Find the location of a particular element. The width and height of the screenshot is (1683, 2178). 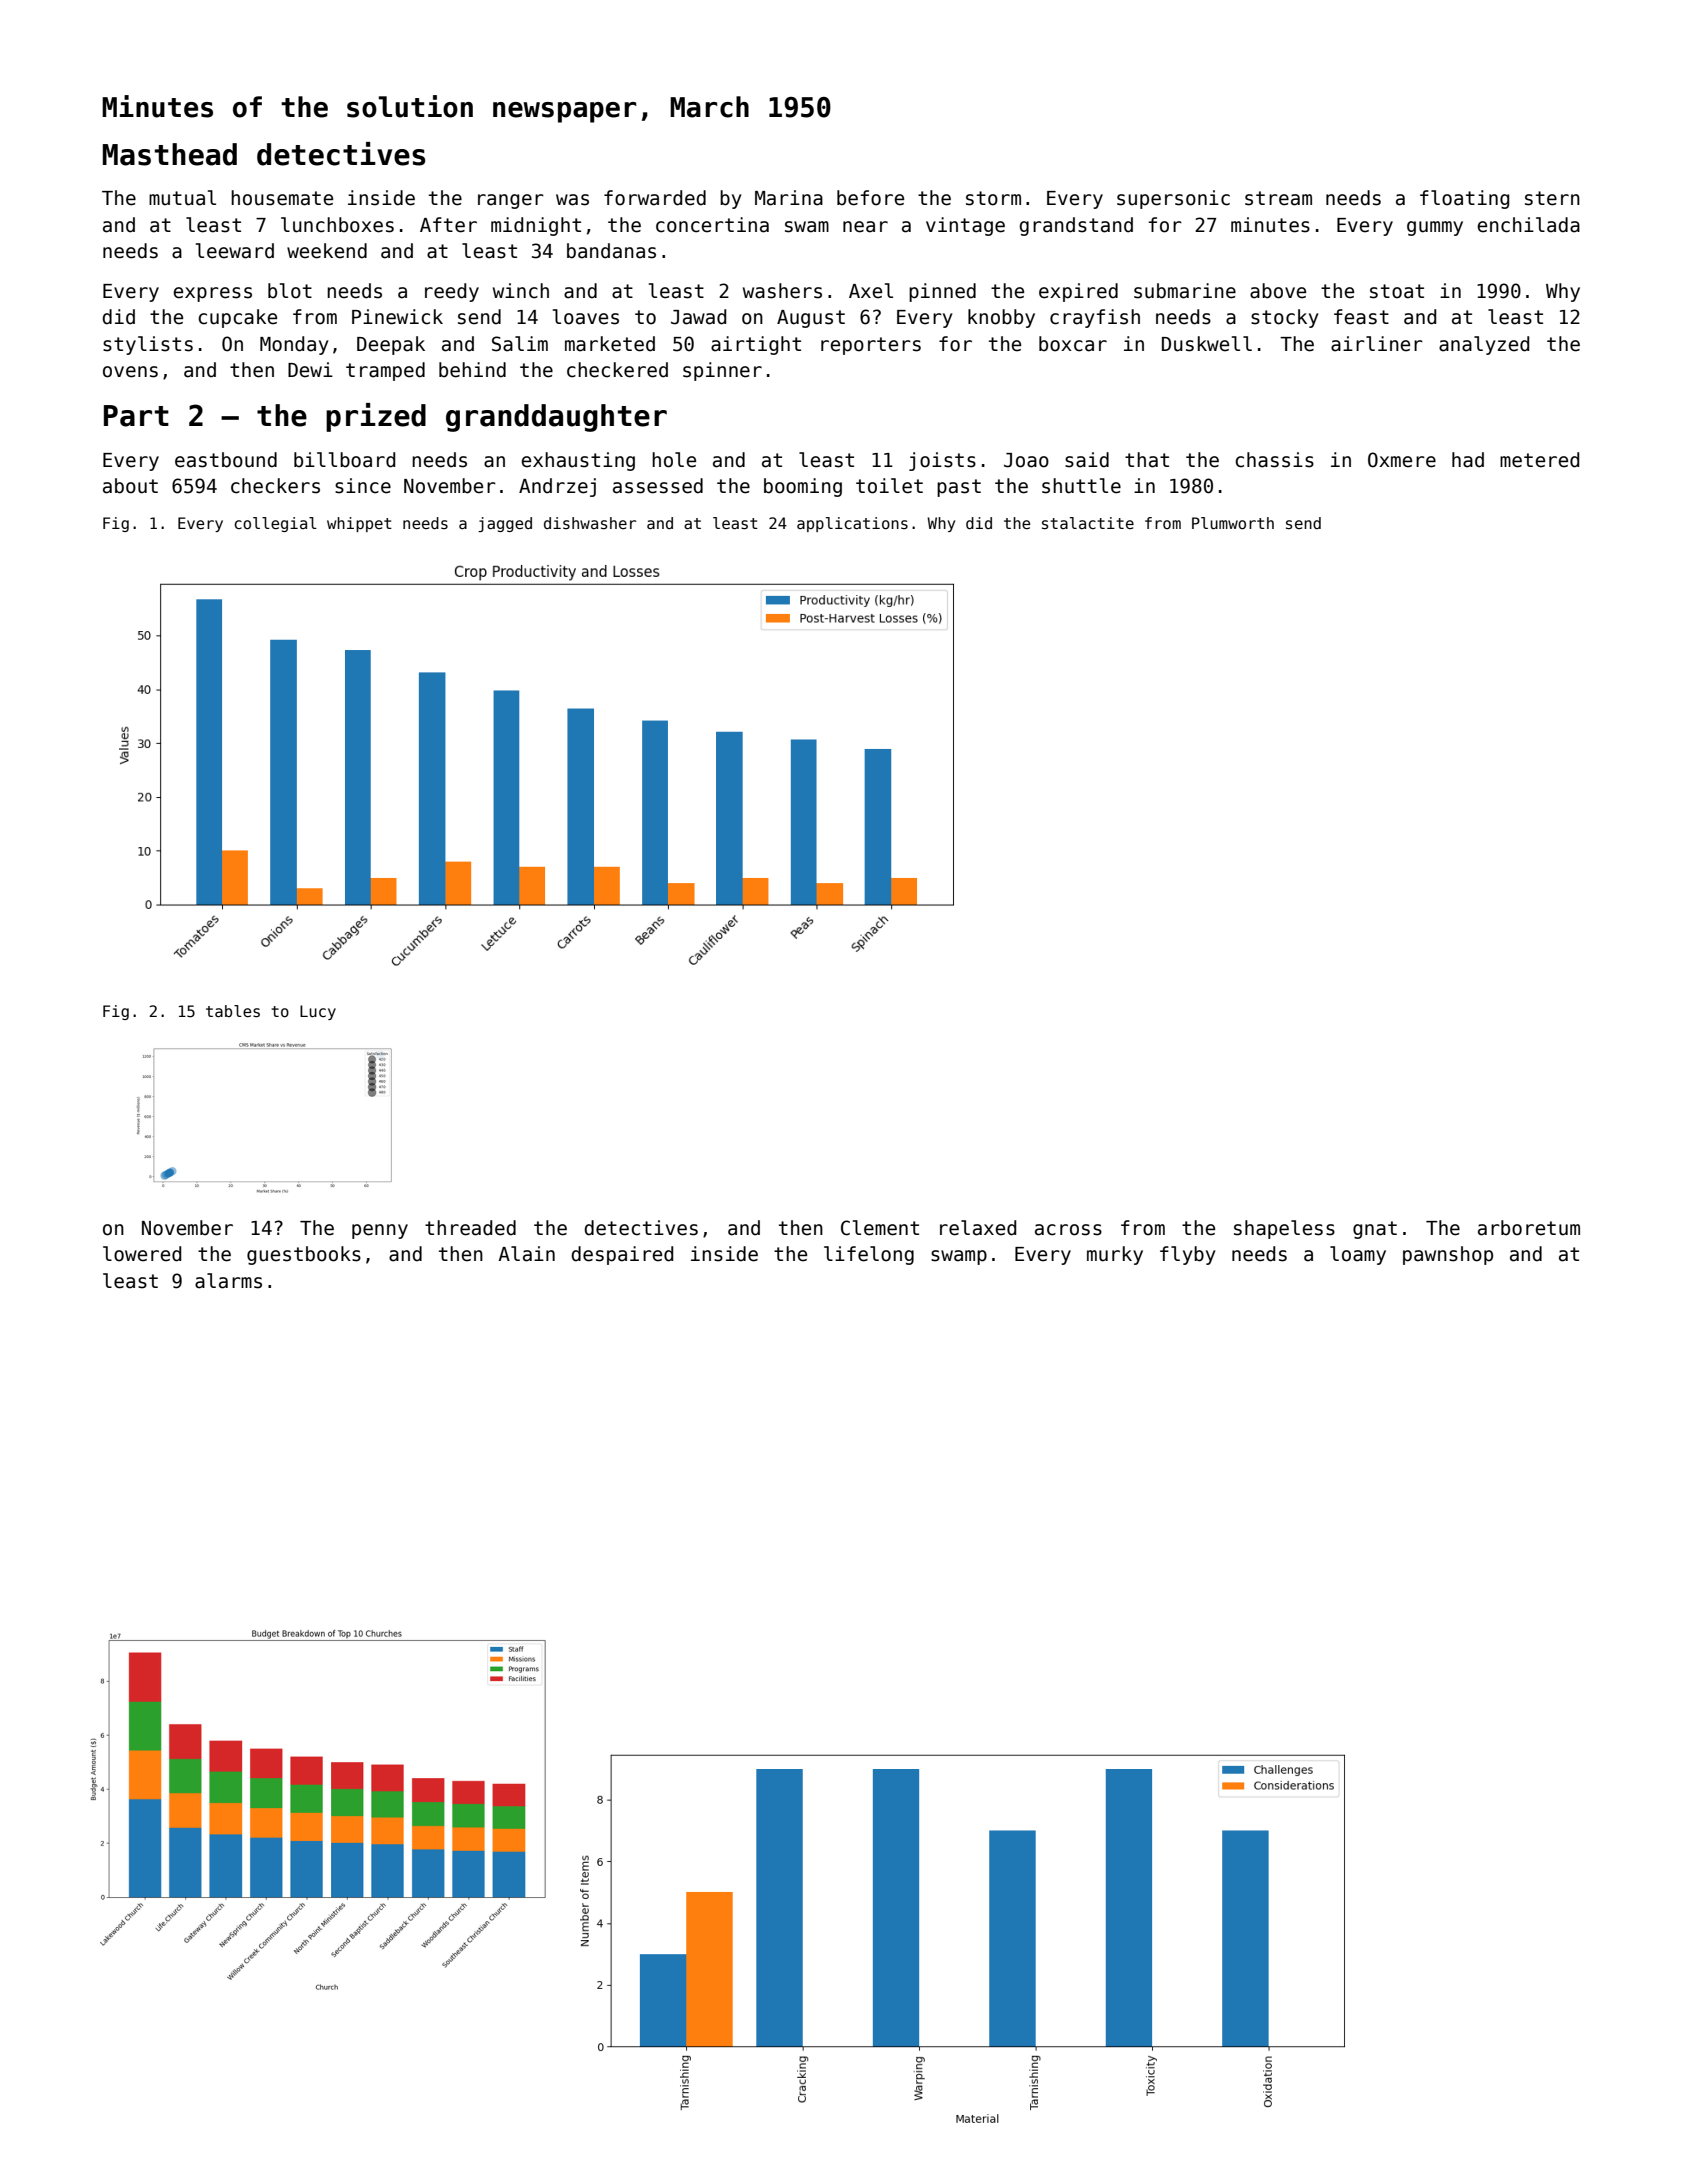

chassis is located at coordinates (1274, 460).
